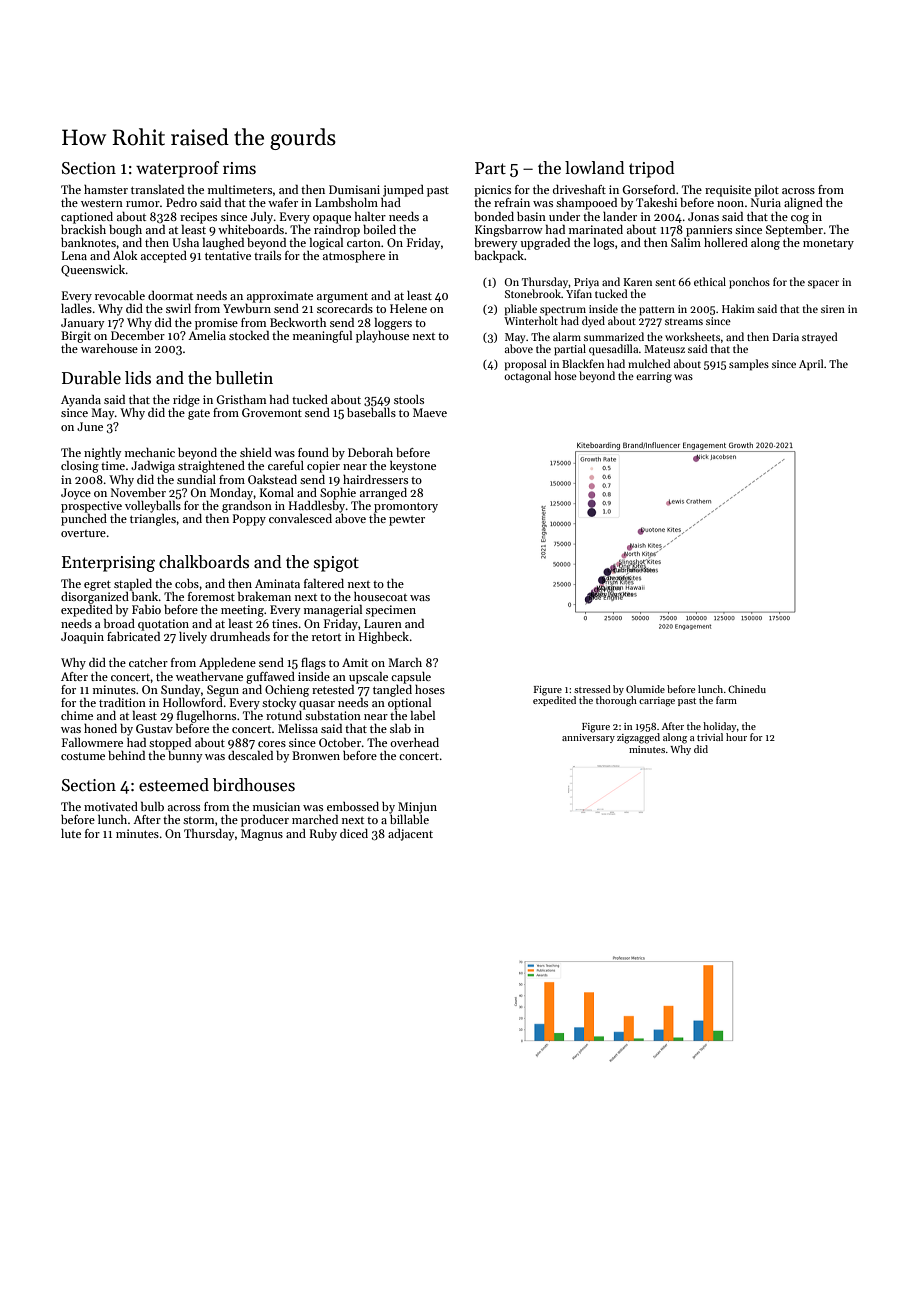 This screenshot has width=924, height=1308. I want to click on Dumisani, so click(354, 189).
